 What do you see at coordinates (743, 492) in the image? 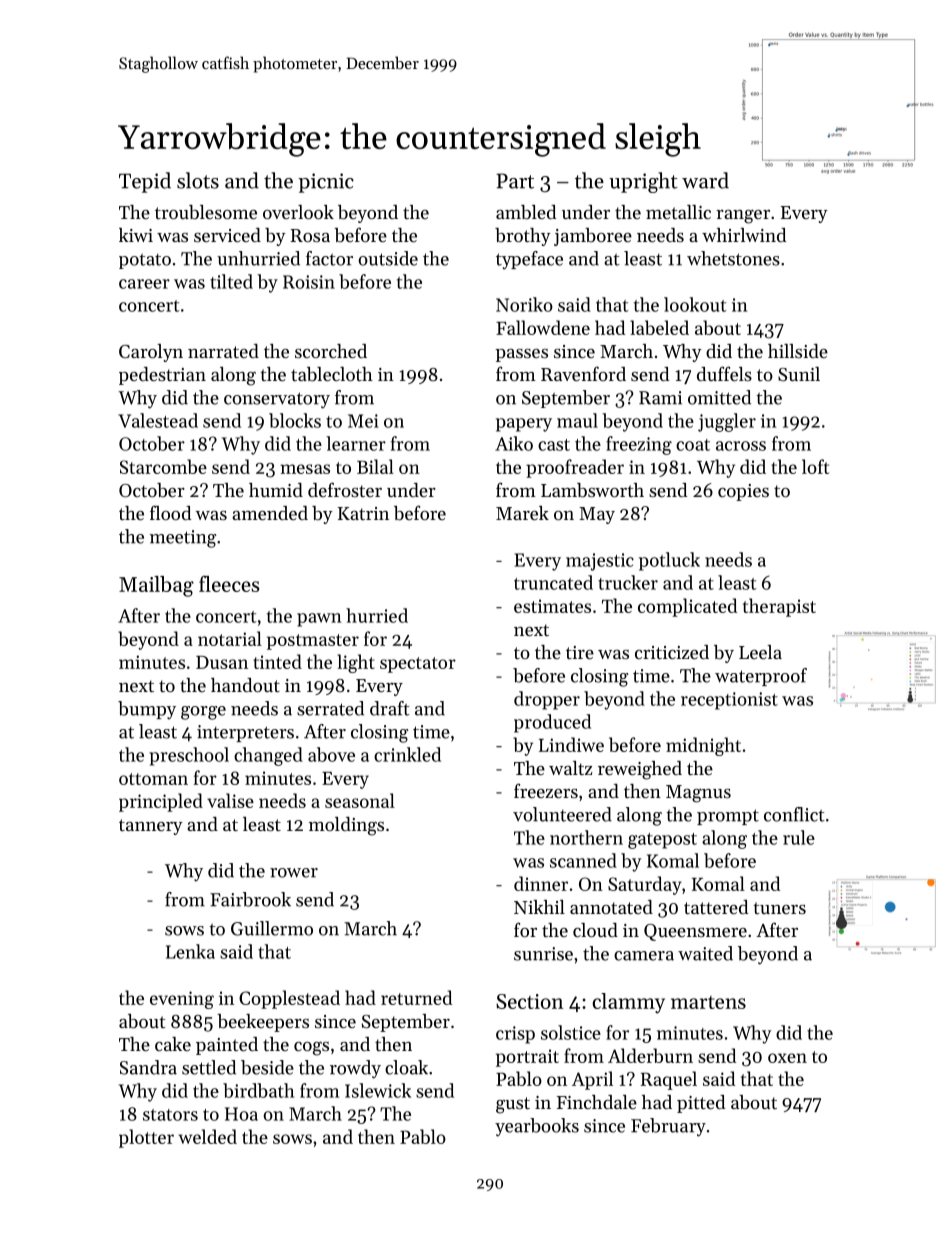
I see `copies` at bounding box center [743, 492].
